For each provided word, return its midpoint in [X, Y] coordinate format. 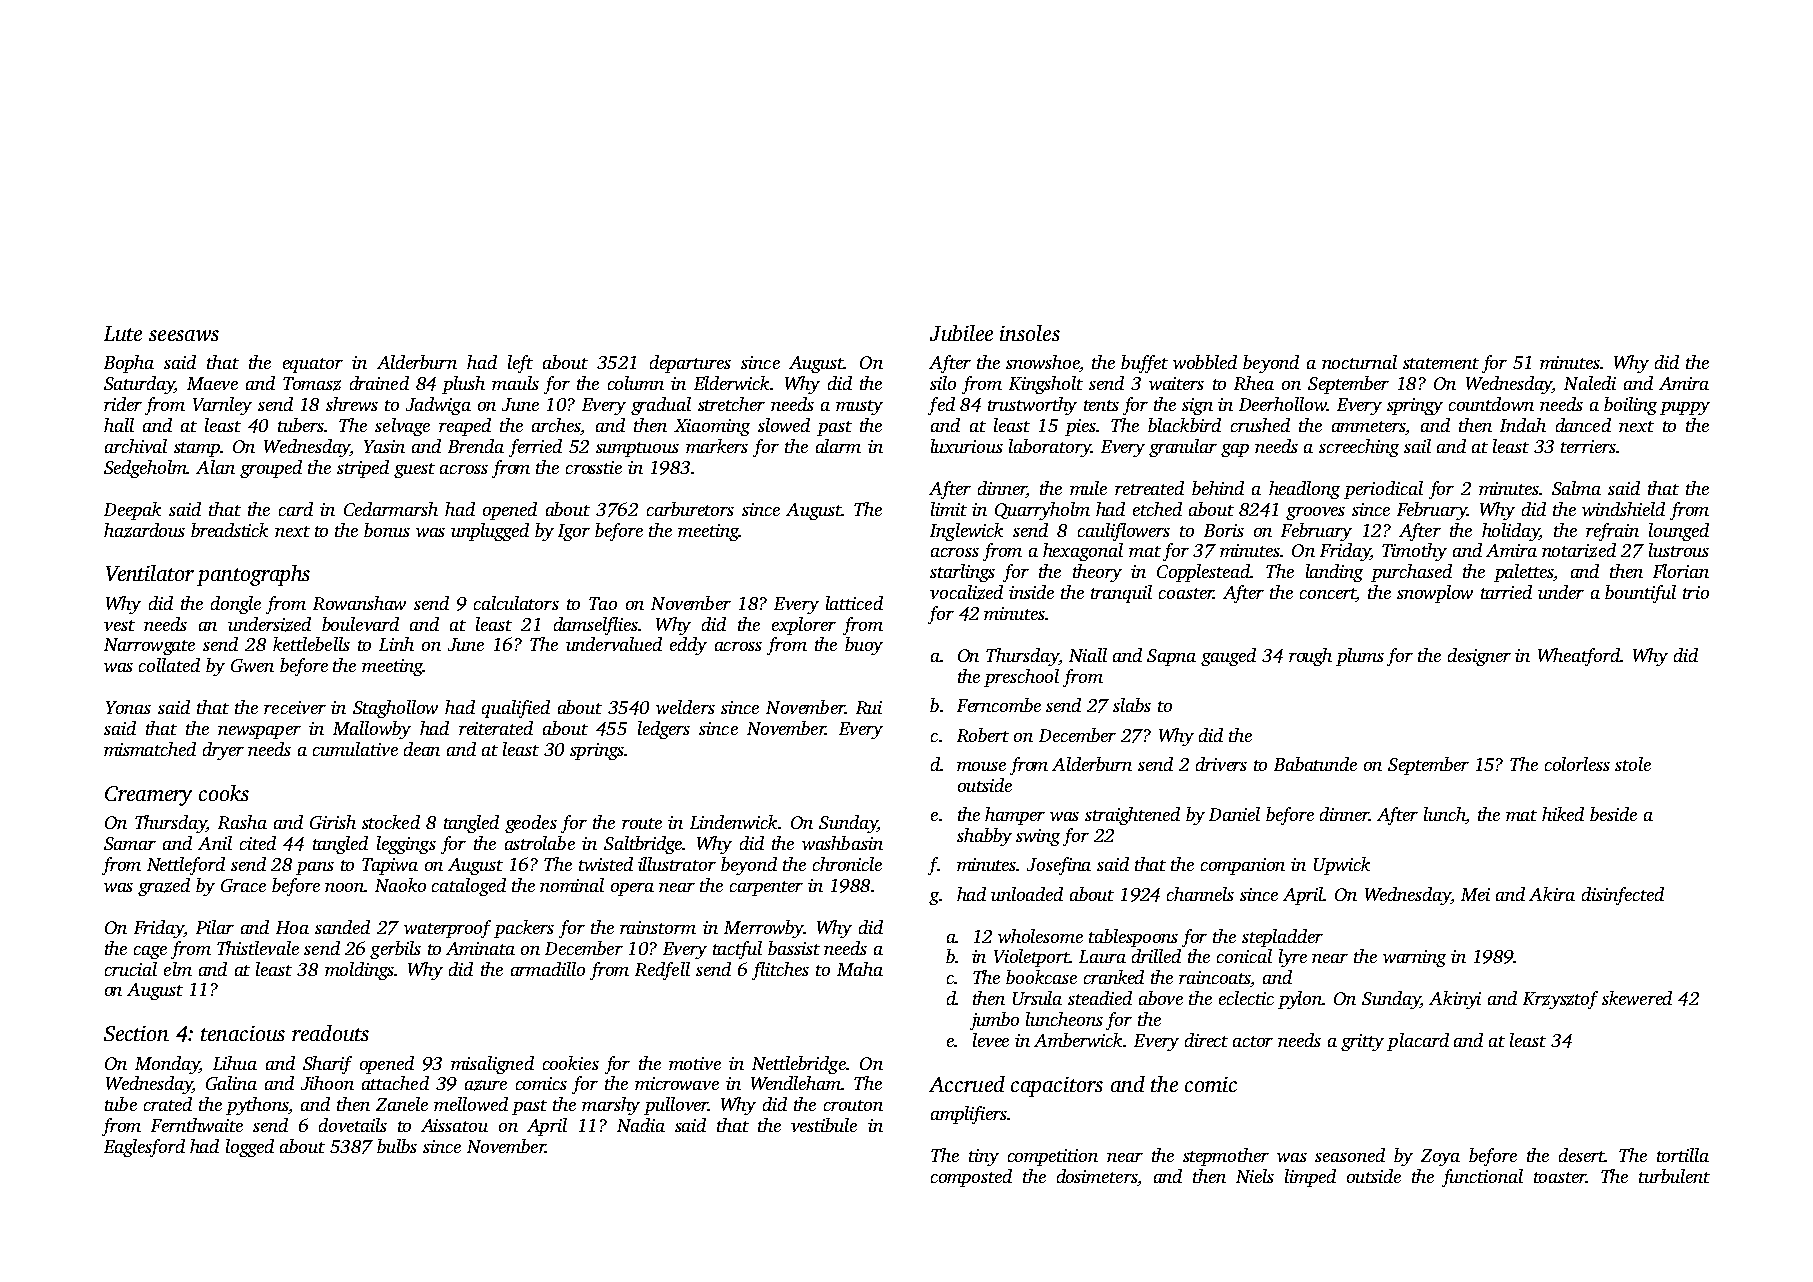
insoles [1030, 333]
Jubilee [961, 333]
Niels [1255, 1176]
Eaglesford [144, 1148]
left [520, 364]
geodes [531, 824]
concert [1328, 595]
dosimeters [1097, 1176]
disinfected [1623, 896]
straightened [1132, 816]
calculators [516, 603]
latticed [854, 603]
